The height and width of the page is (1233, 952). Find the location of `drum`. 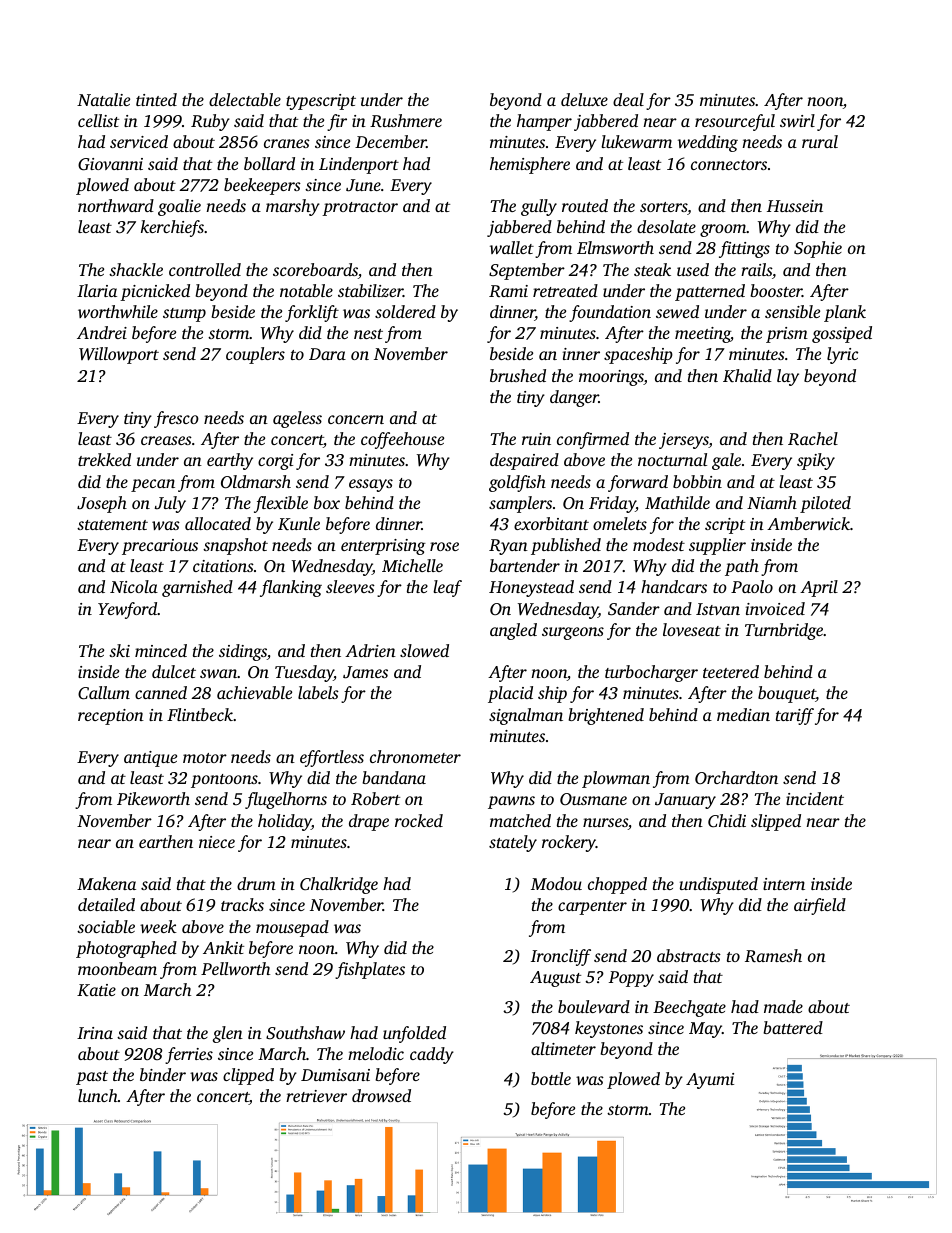

drum is located at coordinates (256, 883).
